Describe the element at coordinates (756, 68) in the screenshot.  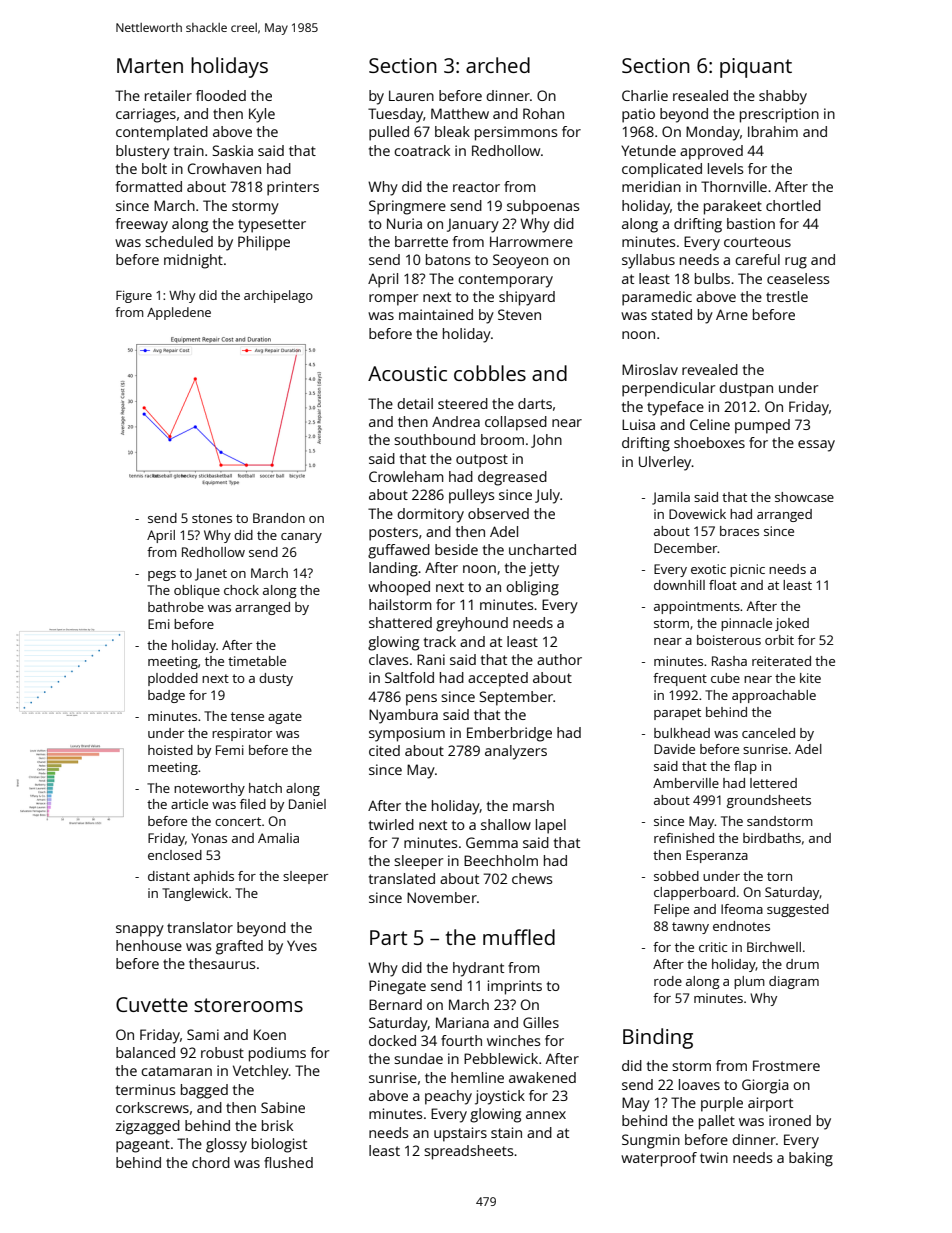
I see `piquant` at that location.
